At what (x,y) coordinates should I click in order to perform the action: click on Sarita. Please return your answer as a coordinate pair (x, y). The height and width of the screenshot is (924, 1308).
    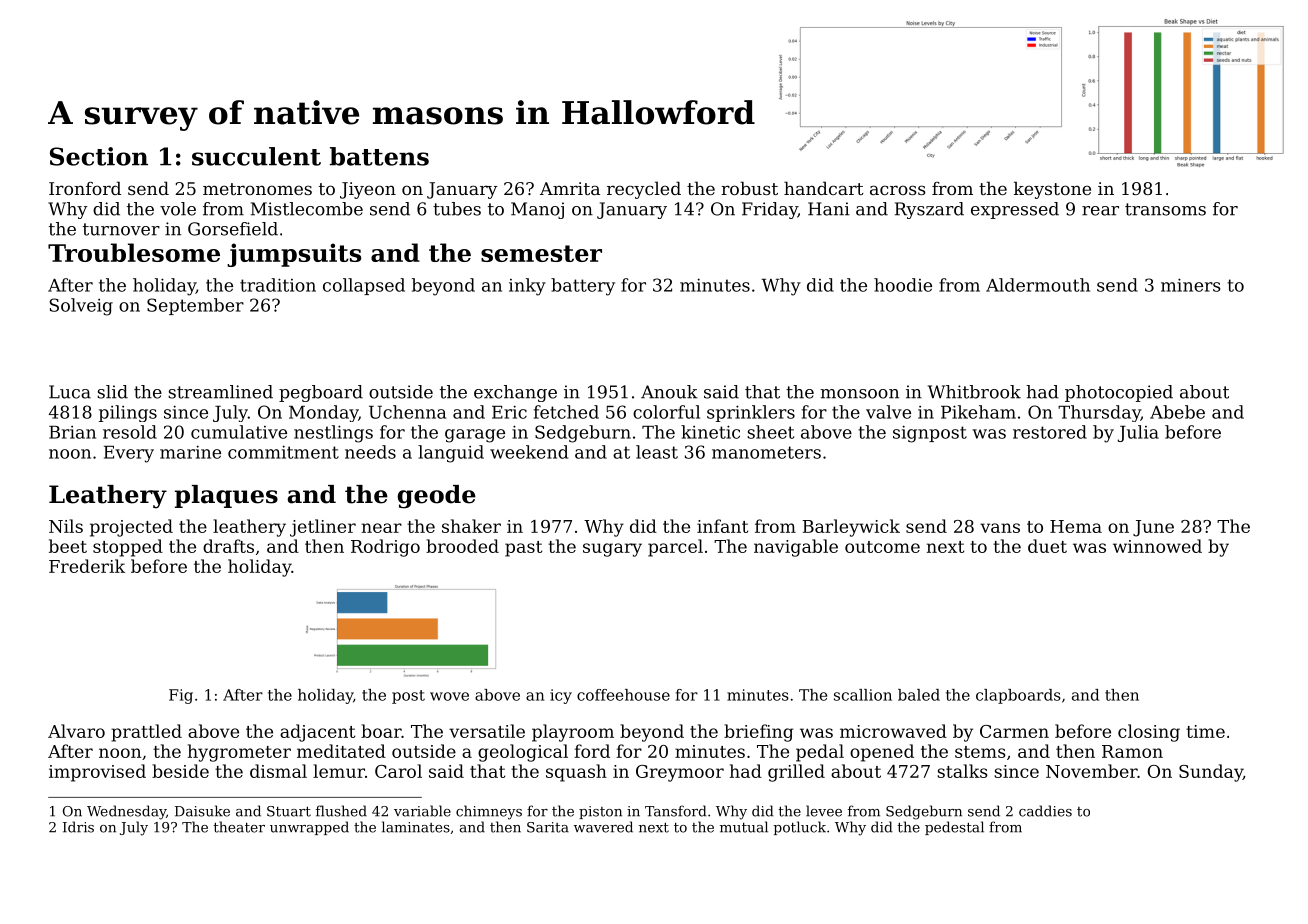
    Looking at the image, I should click on (548, 827).
